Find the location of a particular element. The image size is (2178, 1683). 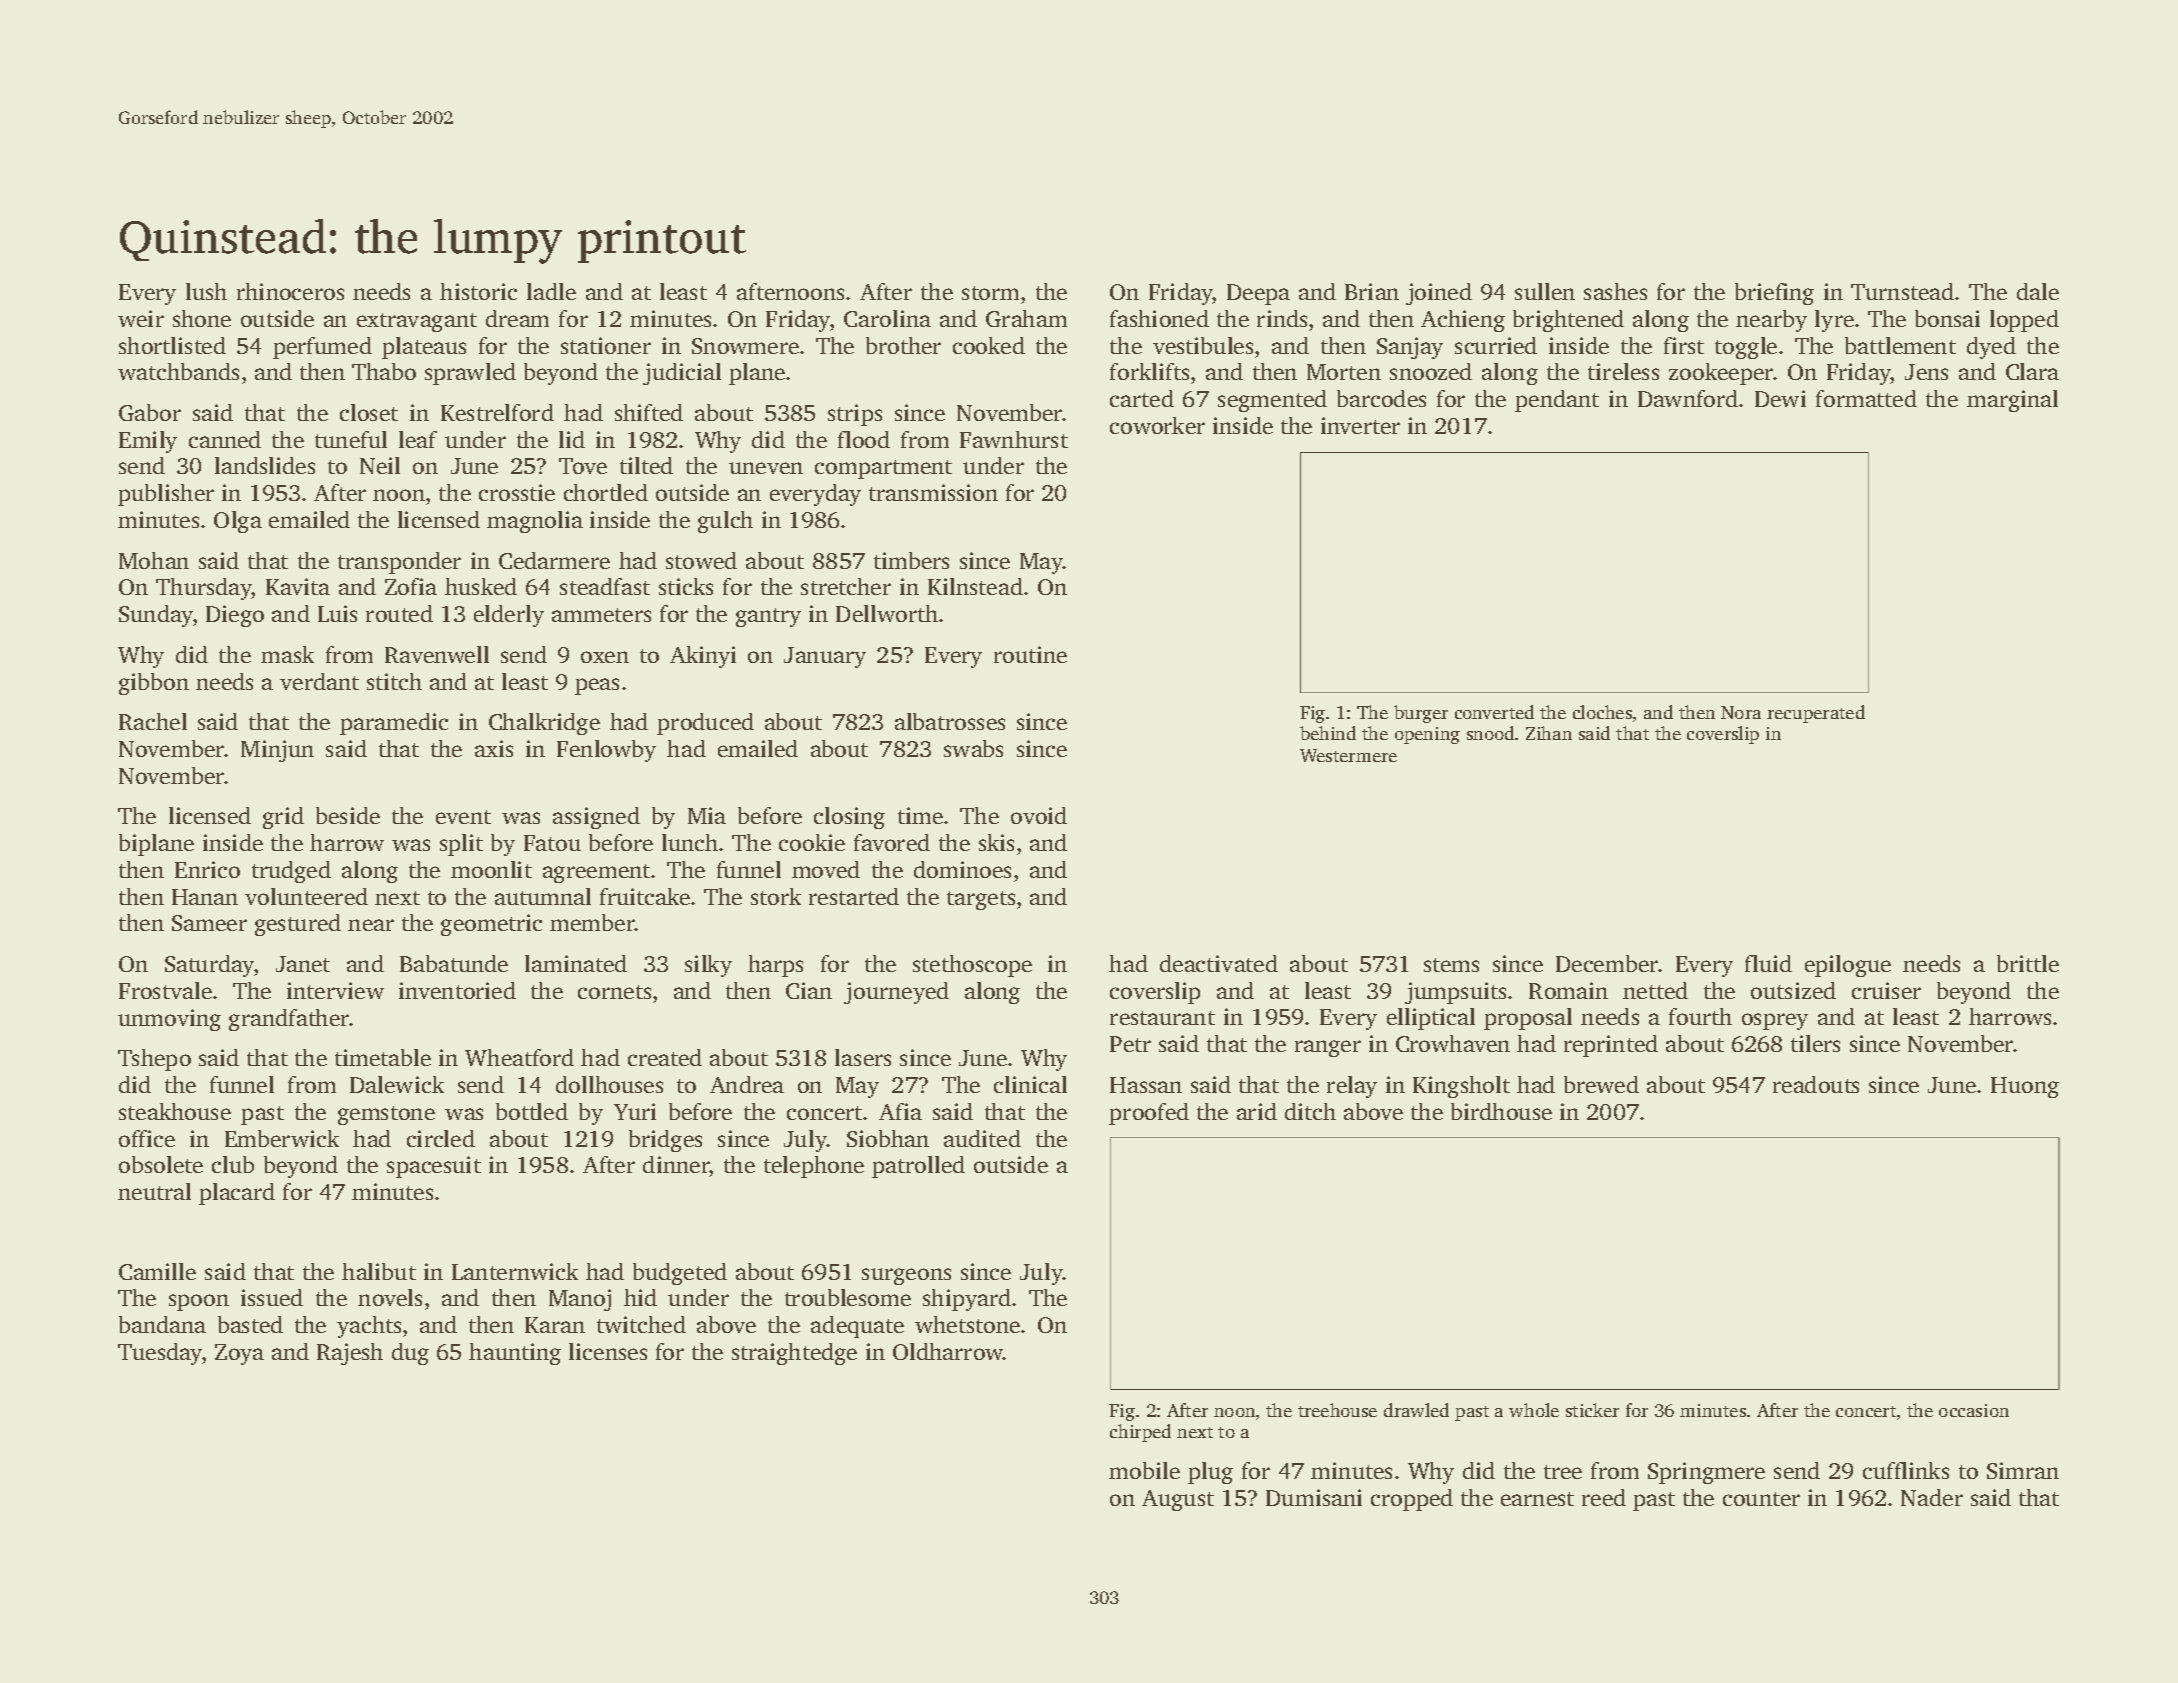

Brian is located at coordinates (1372, 291).
